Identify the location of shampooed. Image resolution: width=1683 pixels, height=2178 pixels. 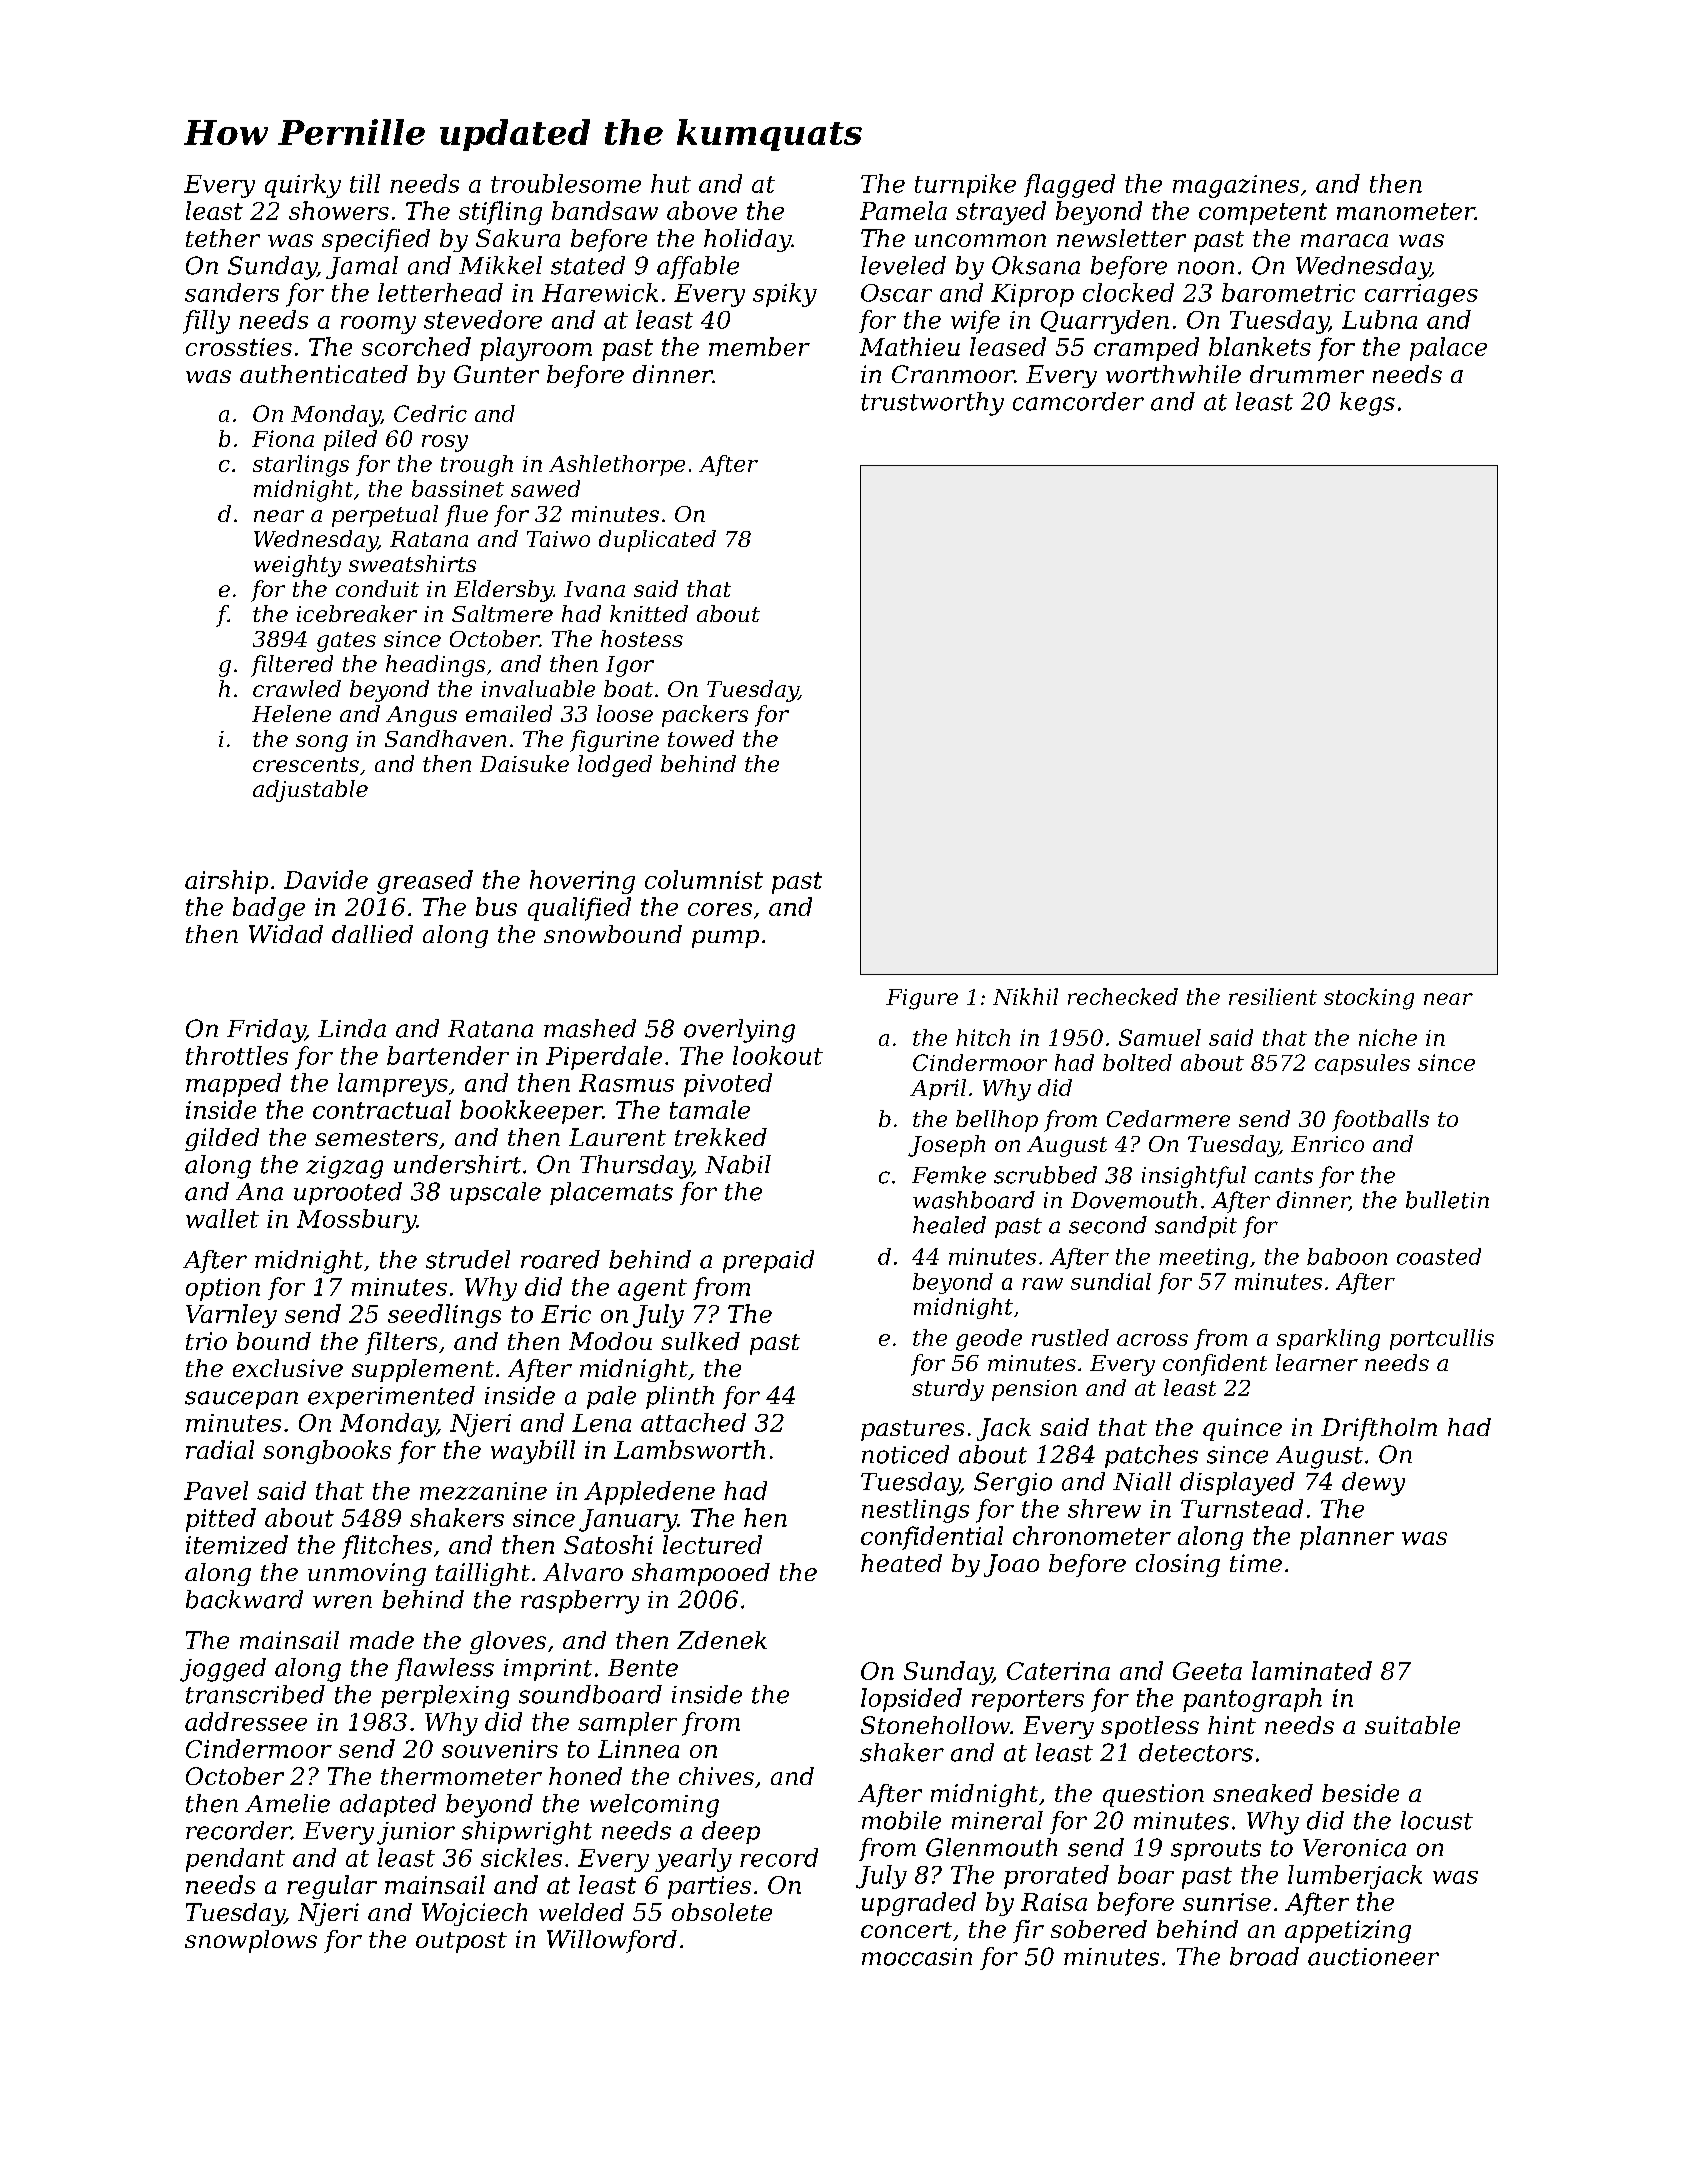
(701, 1574).
